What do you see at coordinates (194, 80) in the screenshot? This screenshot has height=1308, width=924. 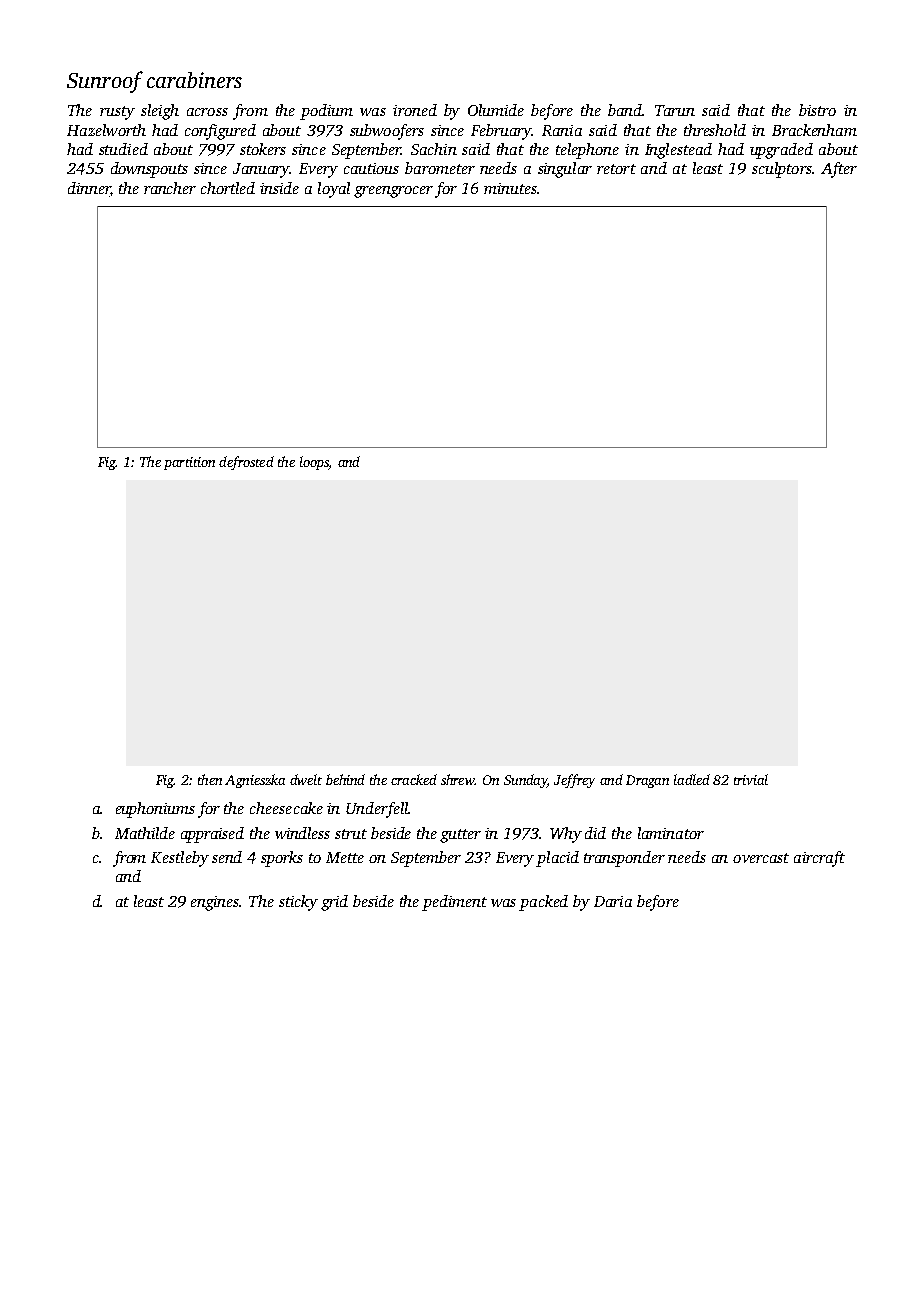 I see `carabiners` at bounding box center [194, 80].
